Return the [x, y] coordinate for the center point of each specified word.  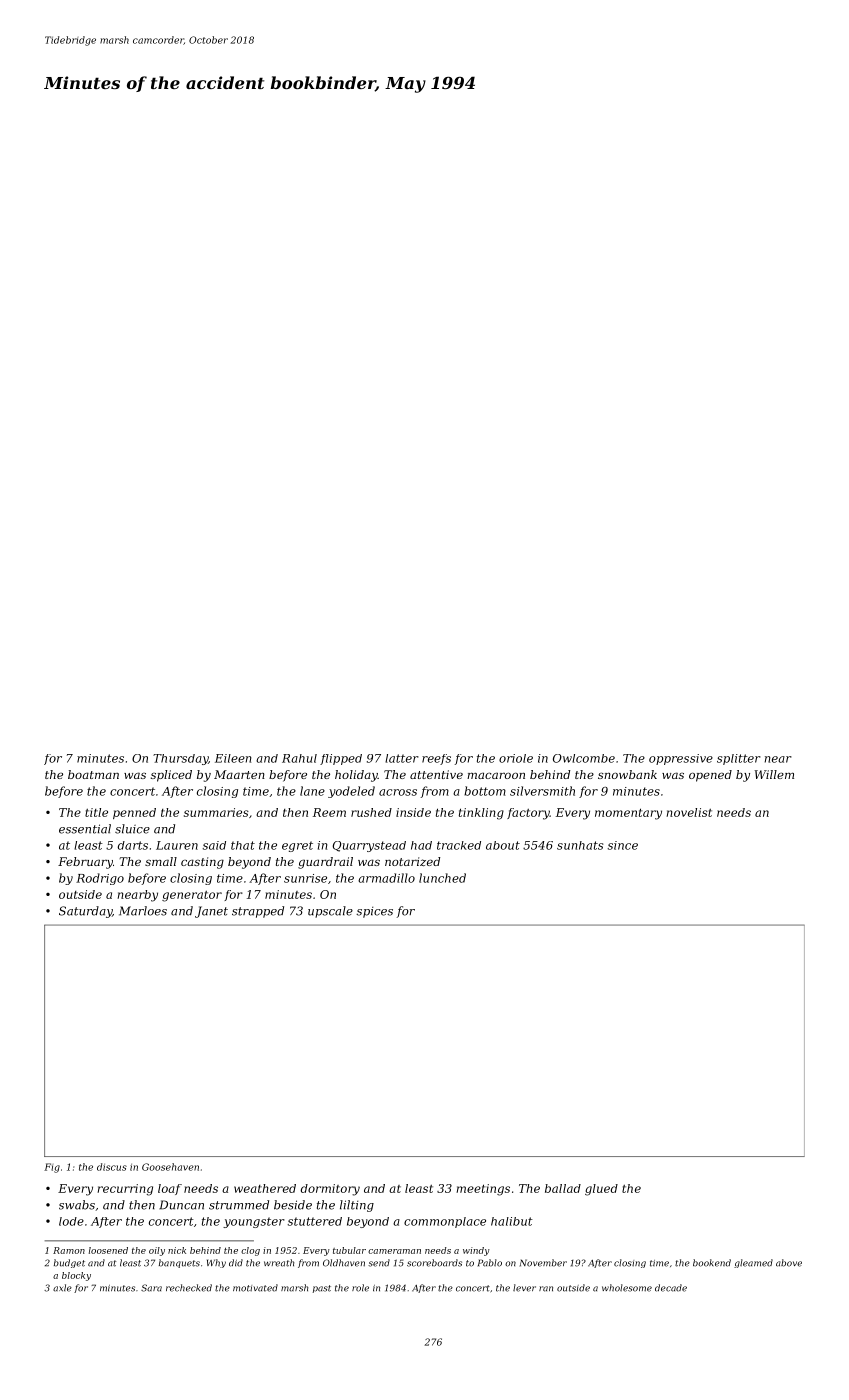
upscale [330, 912]
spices [374, 912]
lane [312, 791]
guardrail [325, 863]
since [623, 845]
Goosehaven [170, 1167]
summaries [216, 812]
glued [601, 1190]
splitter [739, 759]
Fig [52, 1168]
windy [476, 1251]
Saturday [85, 912]
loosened [108, 1250]
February [85, 863]
